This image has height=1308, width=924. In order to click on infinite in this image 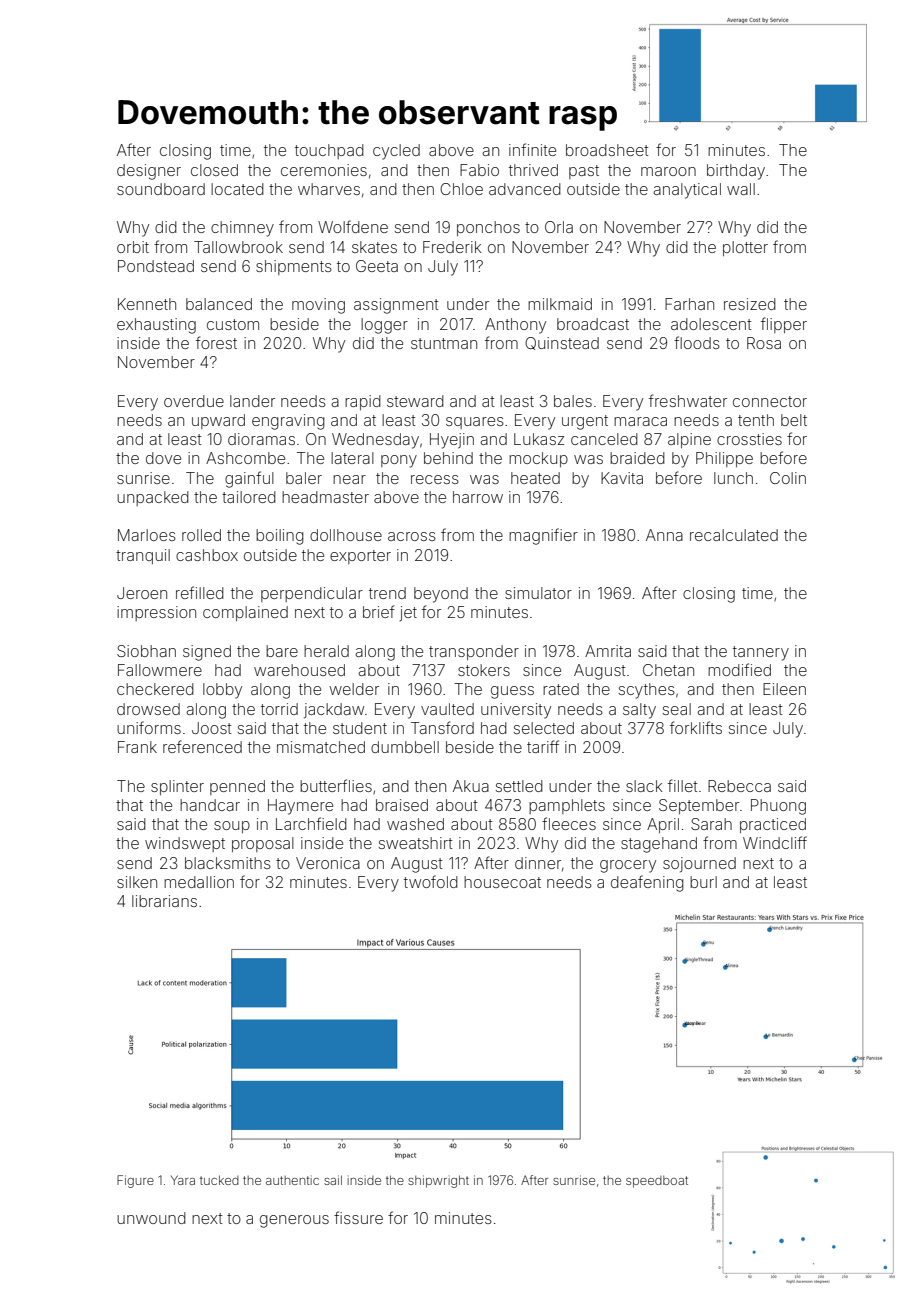, I will do `click(532, 149)`.
